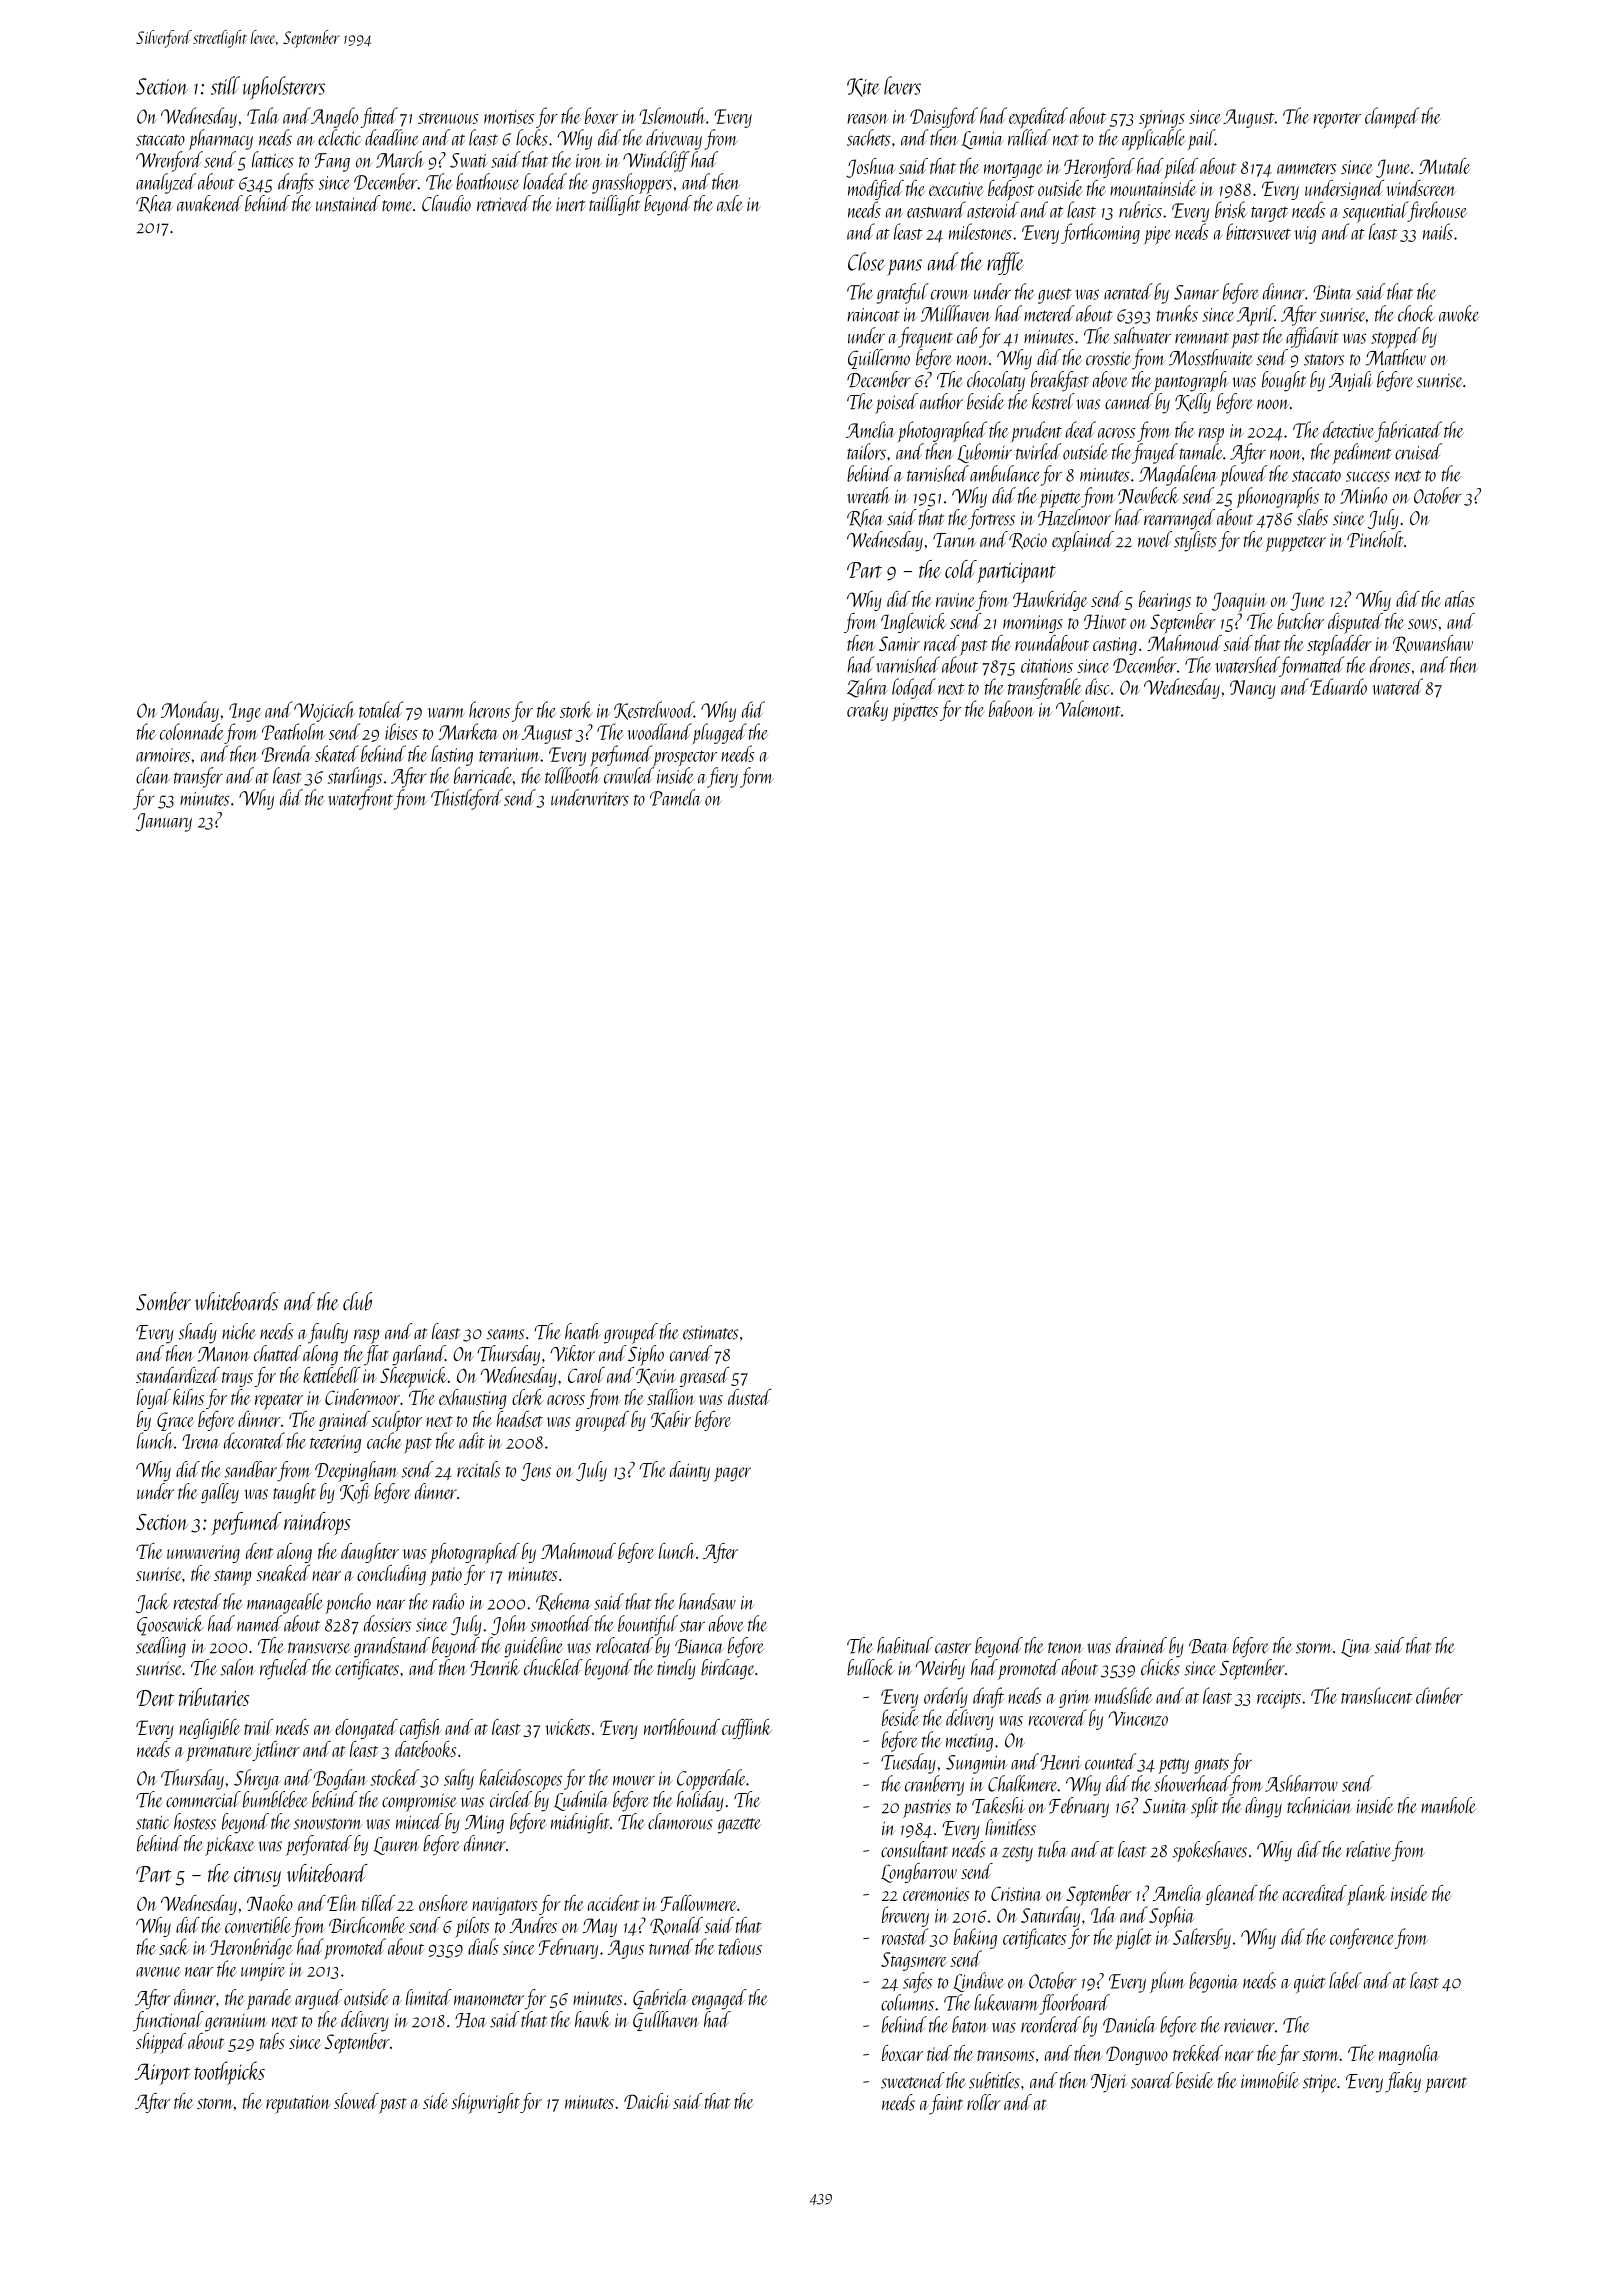  I want to click on rallied, so click(1029, 137).
